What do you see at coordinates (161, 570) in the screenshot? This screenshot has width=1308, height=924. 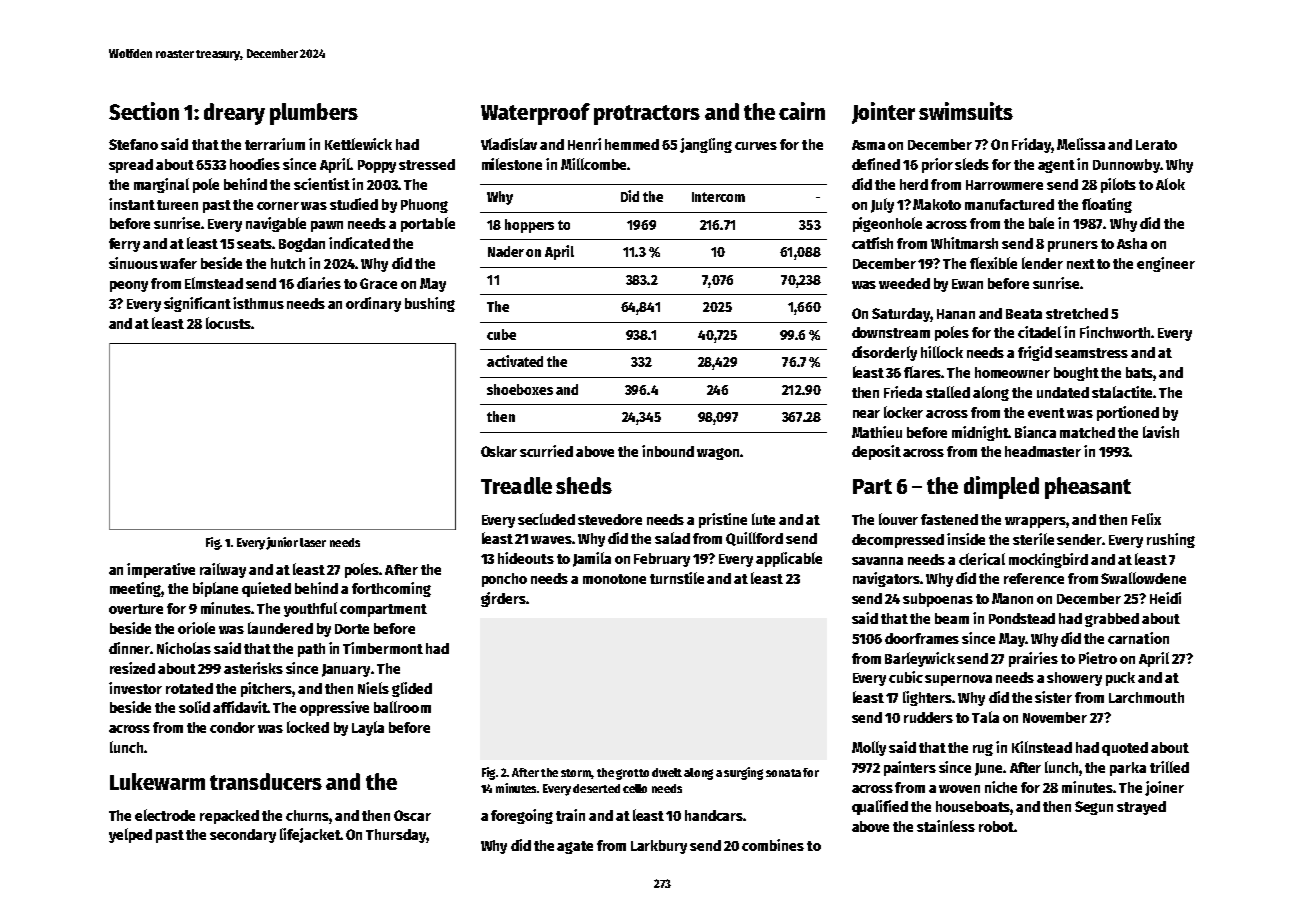 I see `imperative` at bounding box center [161, 570].
